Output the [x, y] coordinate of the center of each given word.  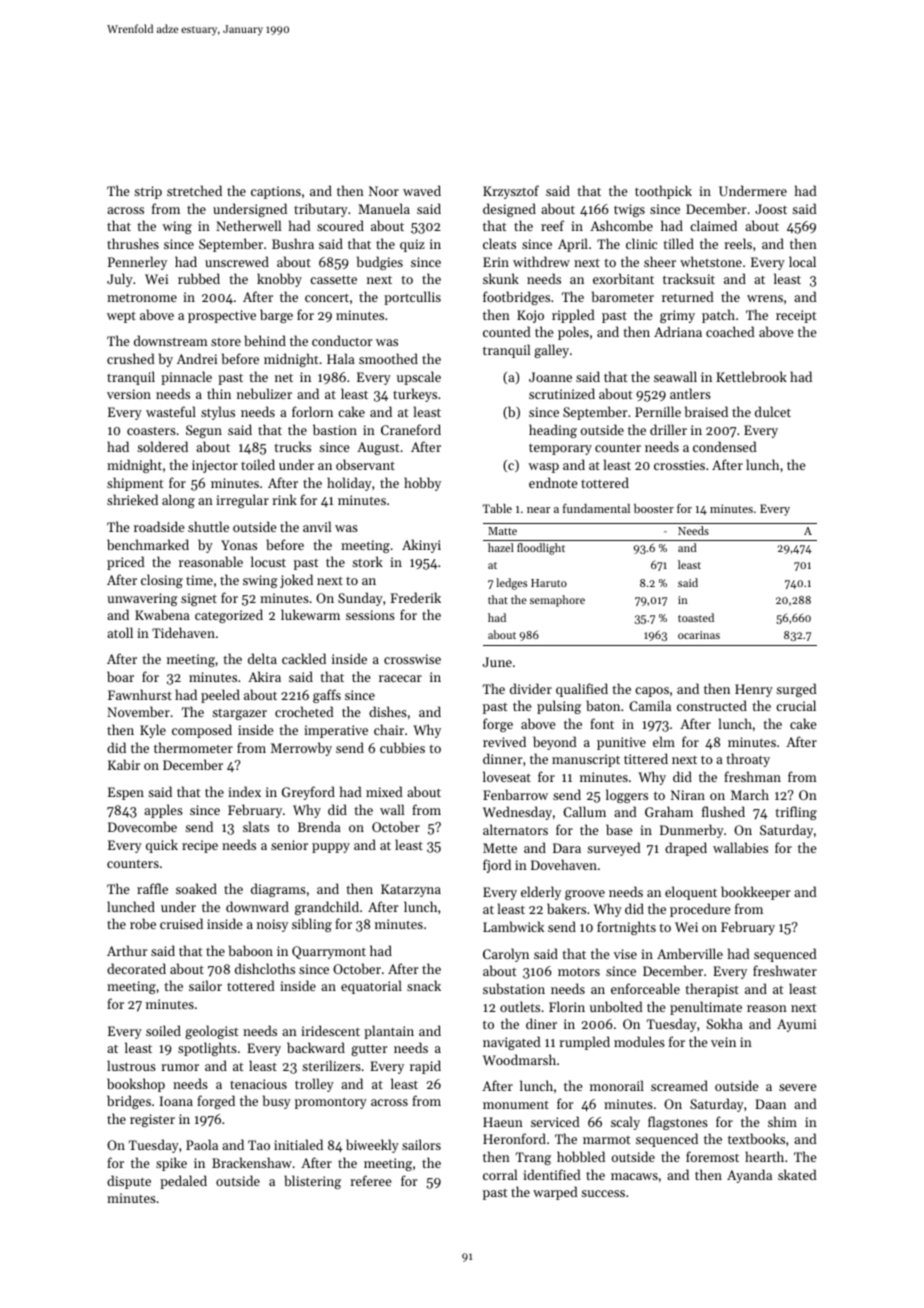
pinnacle [186, 378]
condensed [725, 446]
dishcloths [265, 968]
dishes [388, 711]
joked [296, 581]
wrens [765, 298]
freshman [752, 776]
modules [639, 1041]
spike [171, 1164]
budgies [380, 263]
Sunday [360, 599]
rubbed [199, 278]
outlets [520, 1006]
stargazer [239, 714]
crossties [679, 465]
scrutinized [562, 393]
